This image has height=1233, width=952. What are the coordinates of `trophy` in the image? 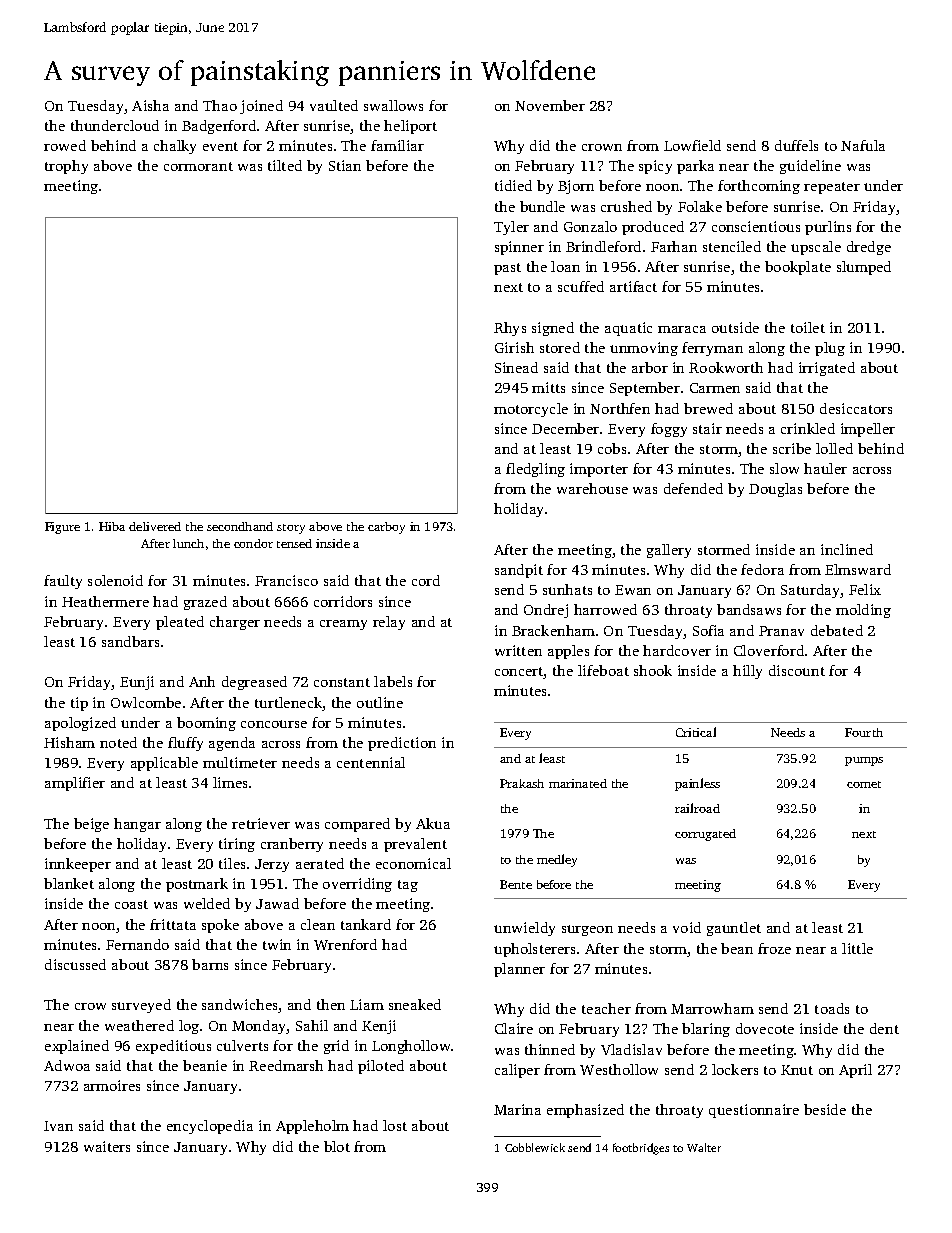 It's located at (66, 167).
